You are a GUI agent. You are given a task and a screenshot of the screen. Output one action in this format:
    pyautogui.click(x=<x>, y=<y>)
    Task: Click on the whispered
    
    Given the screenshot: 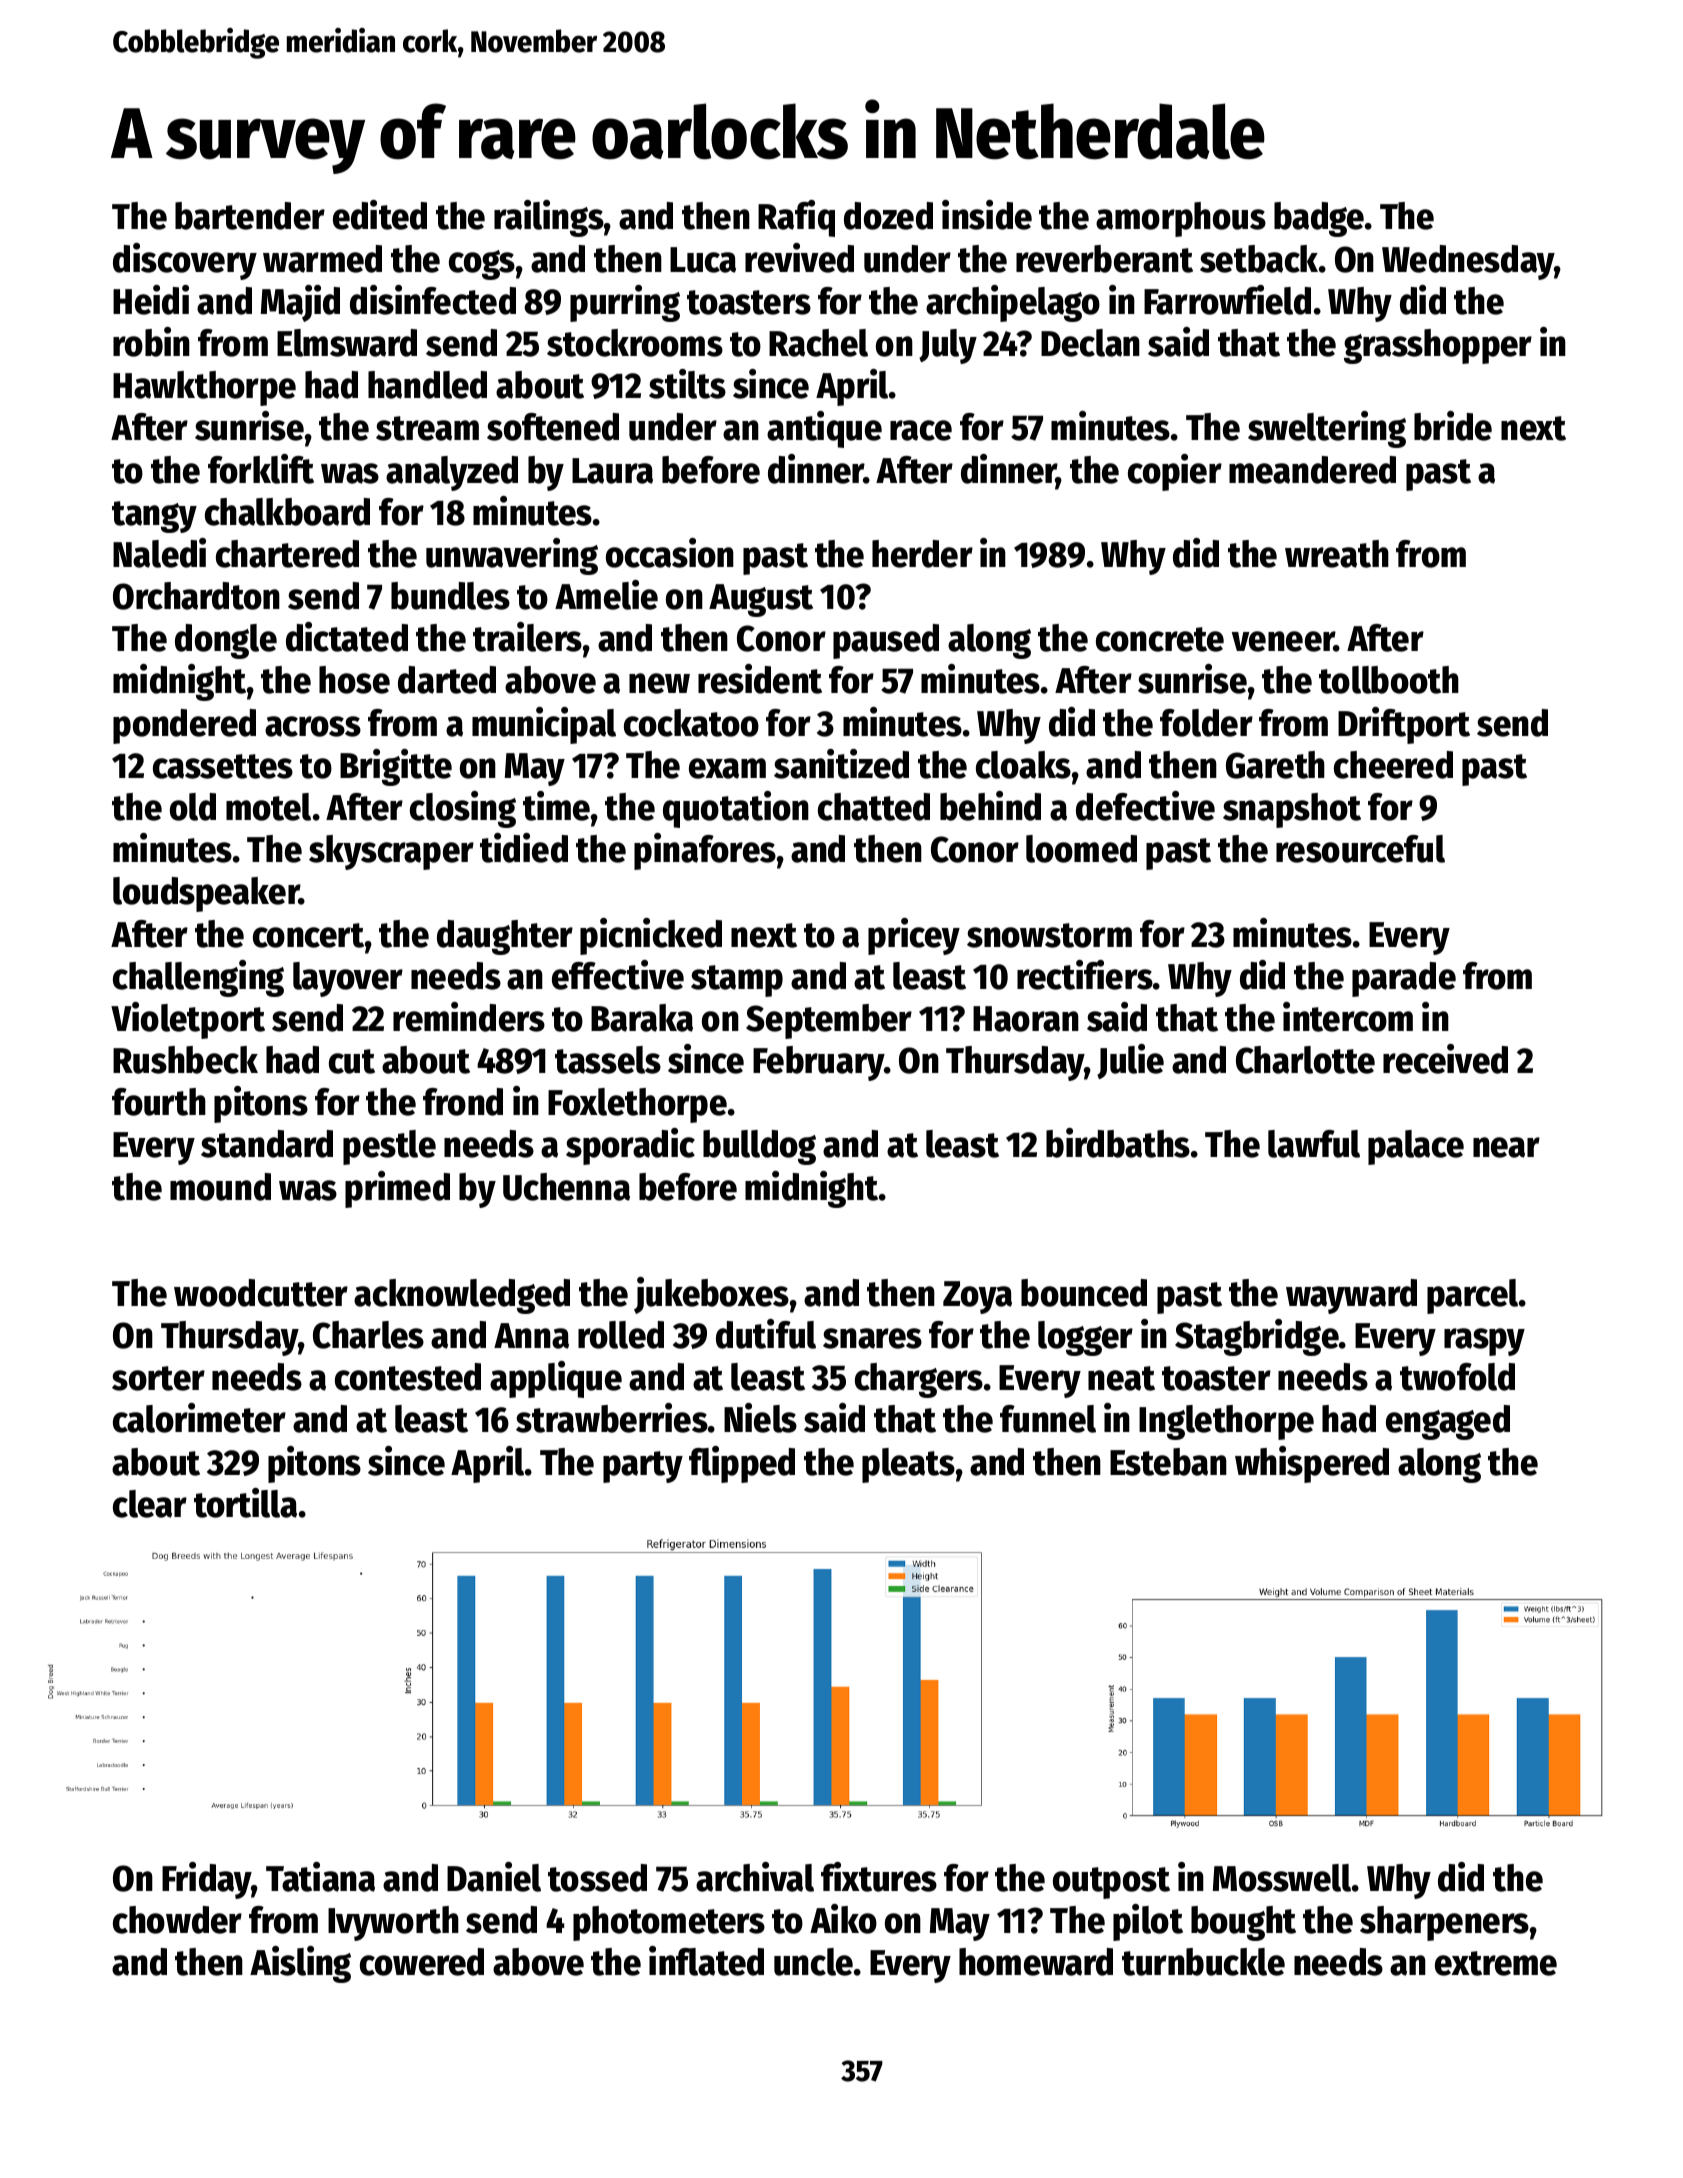 What is the action you would take?
    pyautogui.click(x=1312, y=1464)
